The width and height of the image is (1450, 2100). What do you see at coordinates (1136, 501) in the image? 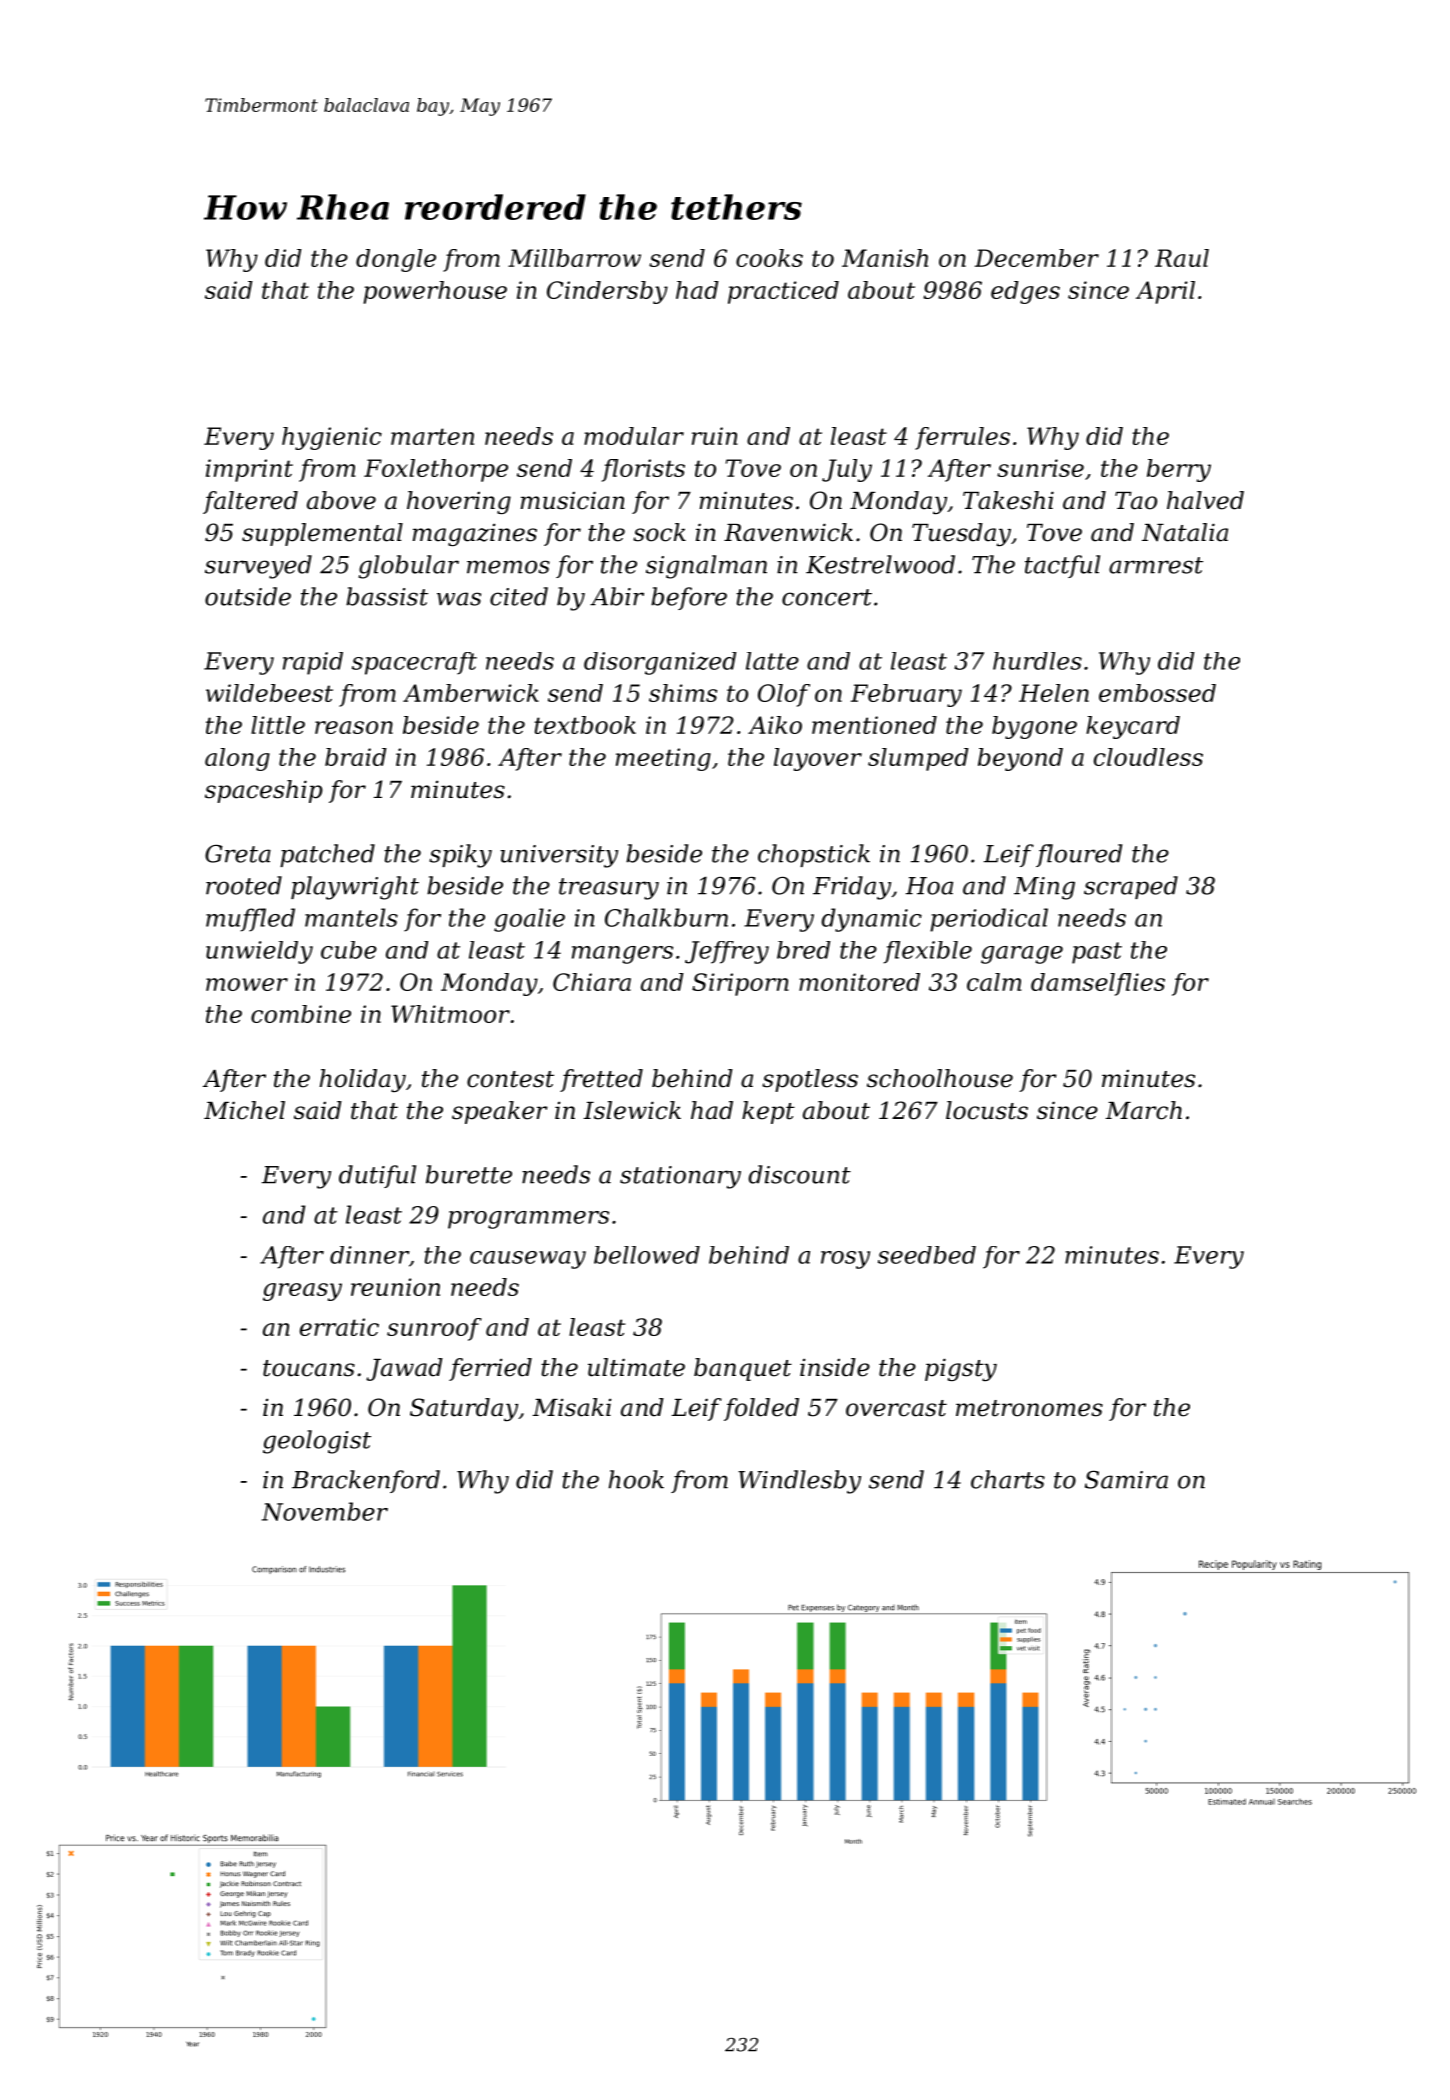
I see `Tao` at bounding box center [1136, 501].
